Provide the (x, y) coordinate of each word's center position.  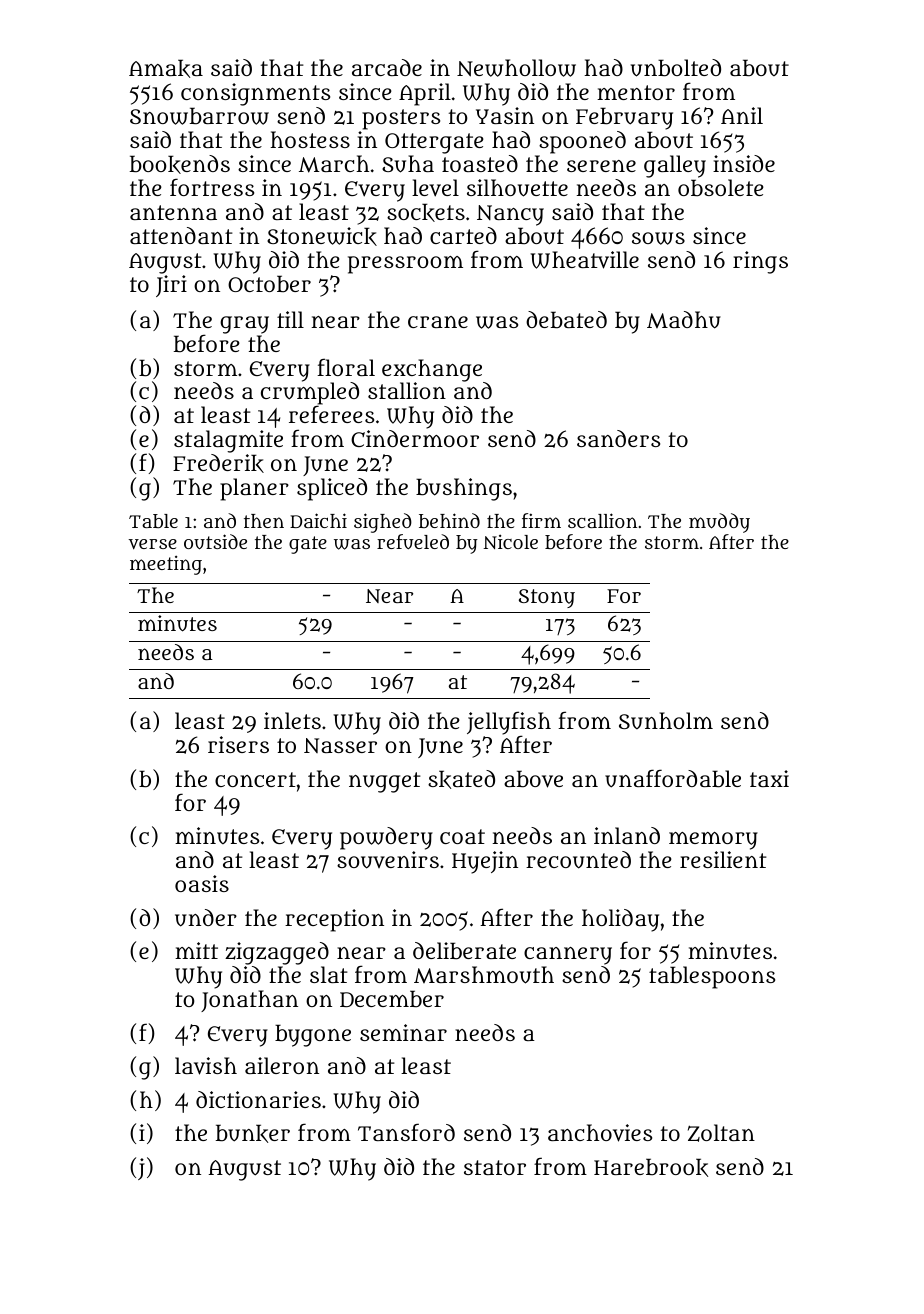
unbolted (676, 68)
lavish (206, 1066)
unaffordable (673, 778)
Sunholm (666, 720)
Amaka (166, 68)
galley (675, 166)
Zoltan (721, 1133)
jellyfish (509, 723)
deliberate (464, 951)
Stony (547, 598)
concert (255, 779)
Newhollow (516, 68)
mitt (196, 950)
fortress (212, 187)
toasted (480, 163)
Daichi (318, 520)
